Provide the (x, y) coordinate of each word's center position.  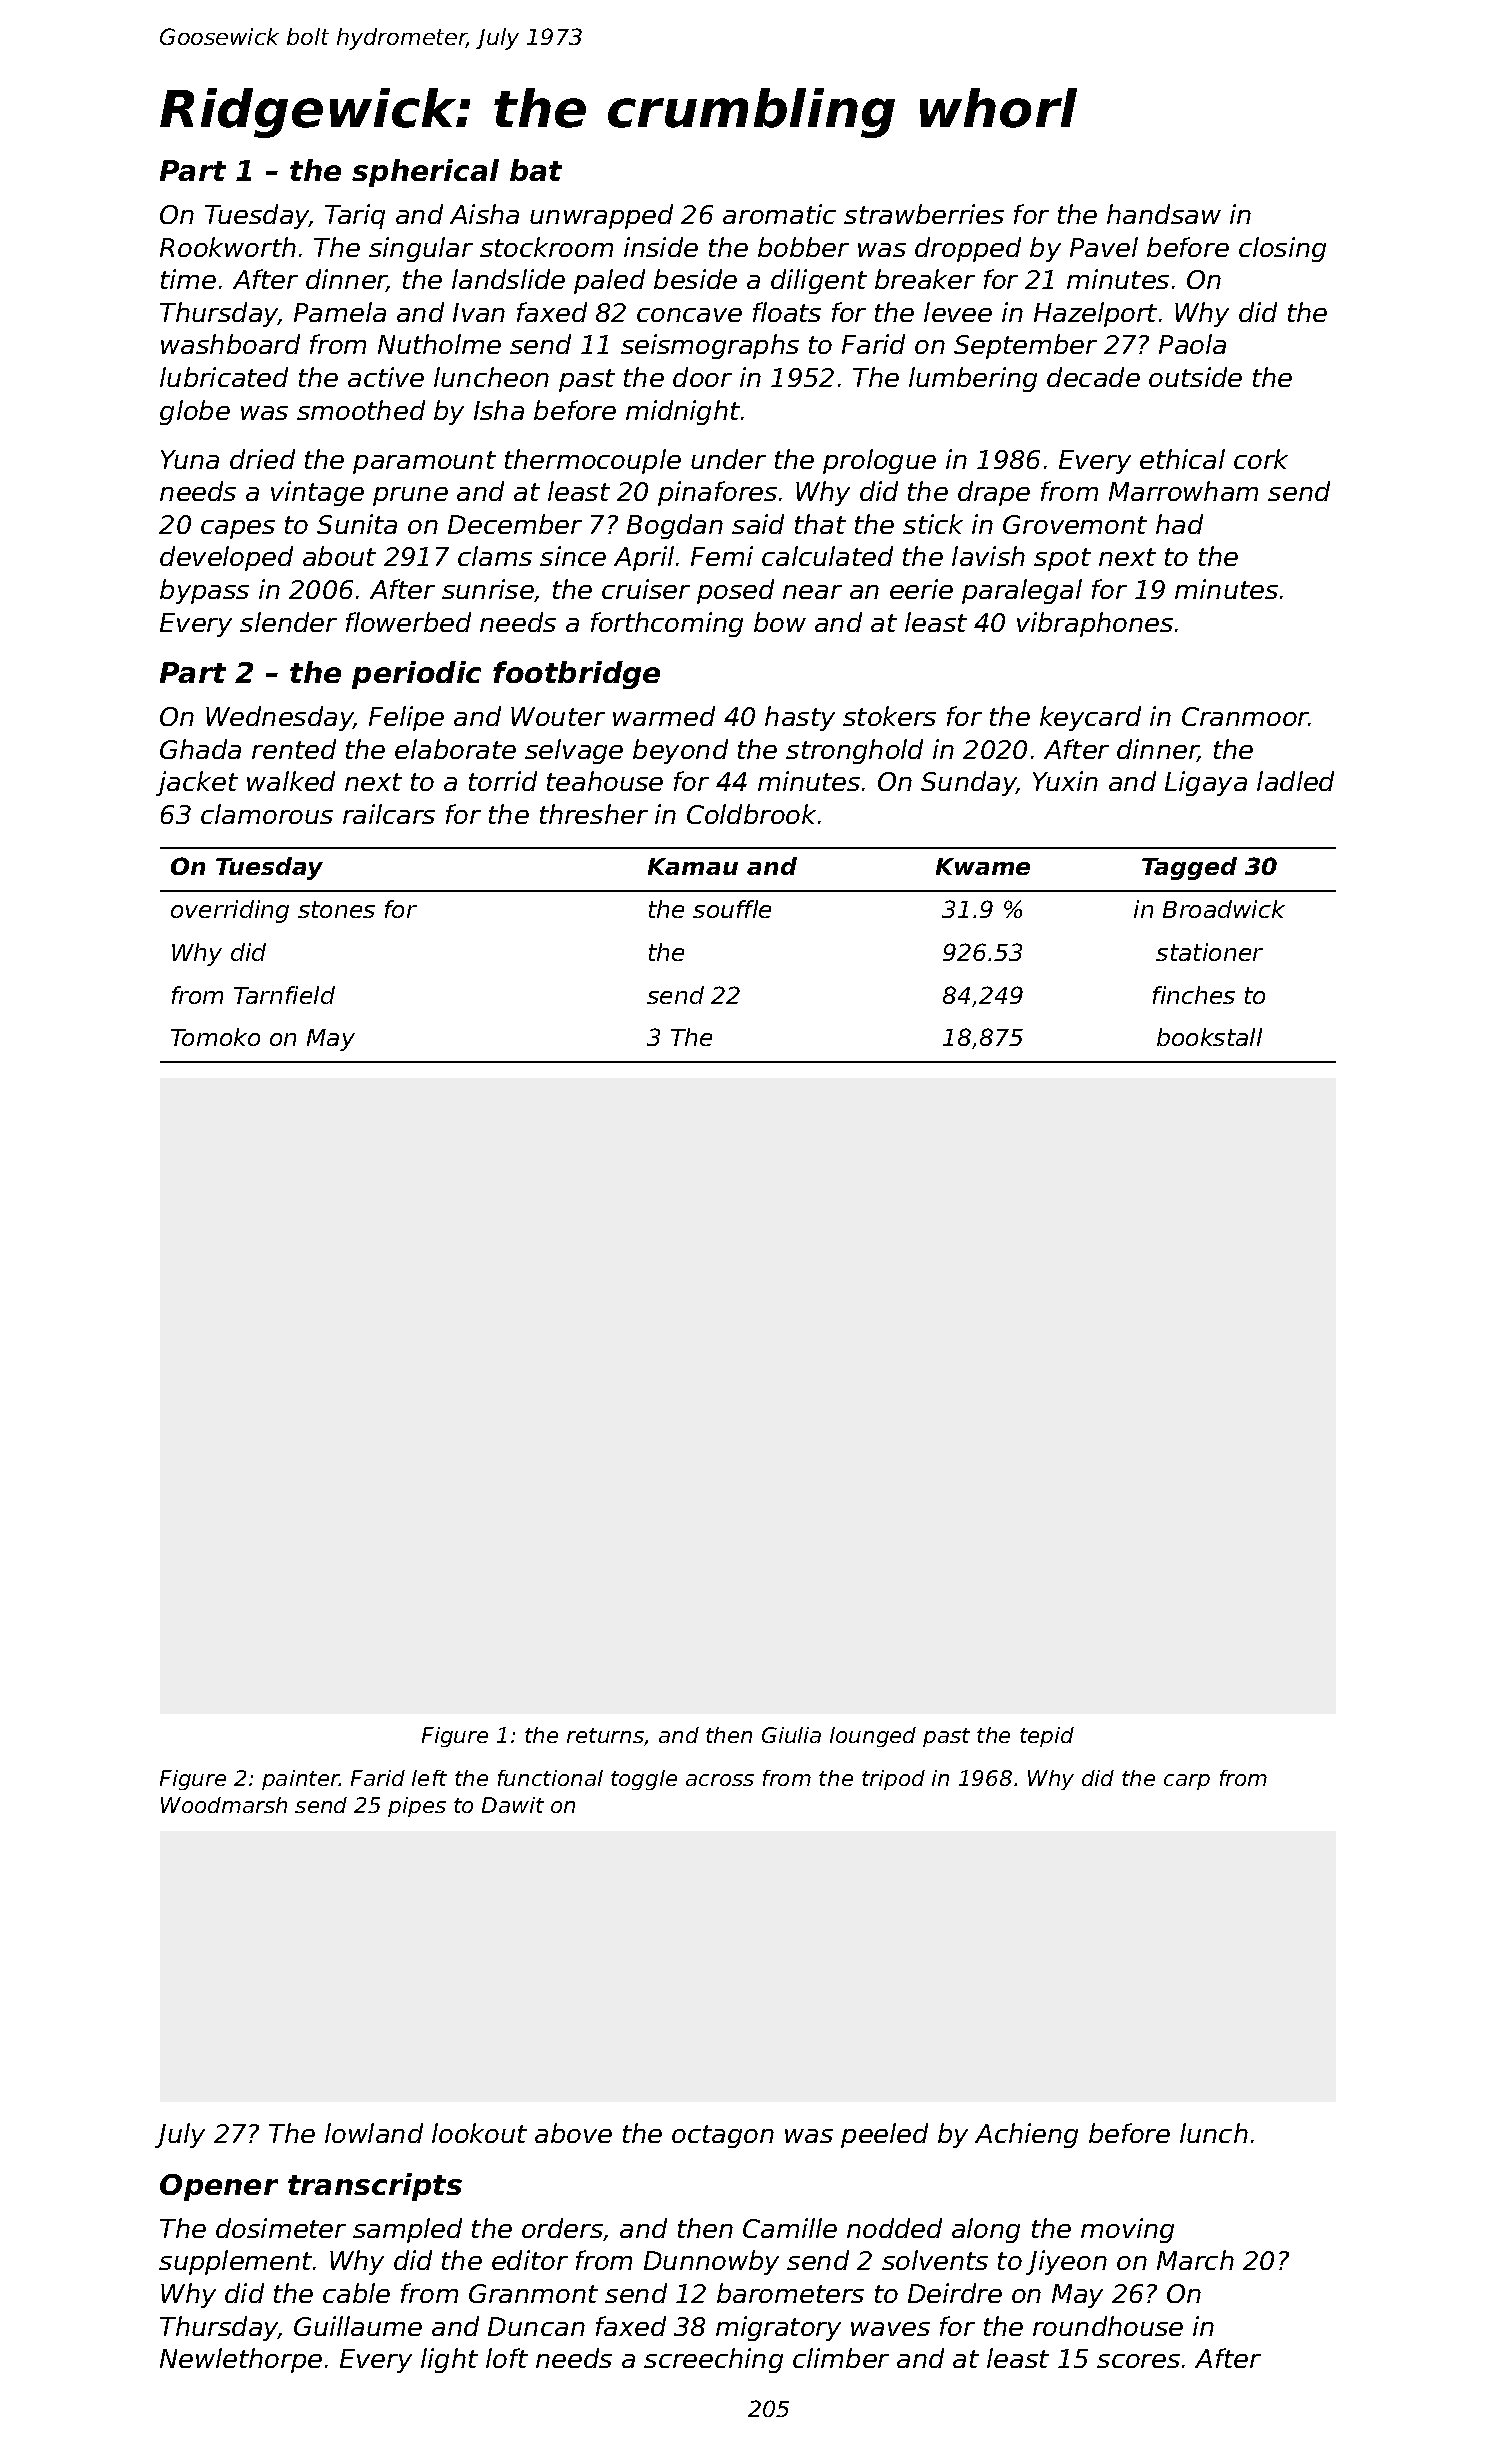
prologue (879, 461)
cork (1261, 459)
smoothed (361, 410)
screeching (713, 2360)
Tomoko (215, 1037)
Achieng (1026, 2135)
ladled (1295, 781)
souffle (732, 909)
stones (336, 909)
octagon (723, 2136)
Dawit (513, 1805)
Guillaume (358, 2326)
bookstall (1209, 1037)
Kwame (983, 866)
